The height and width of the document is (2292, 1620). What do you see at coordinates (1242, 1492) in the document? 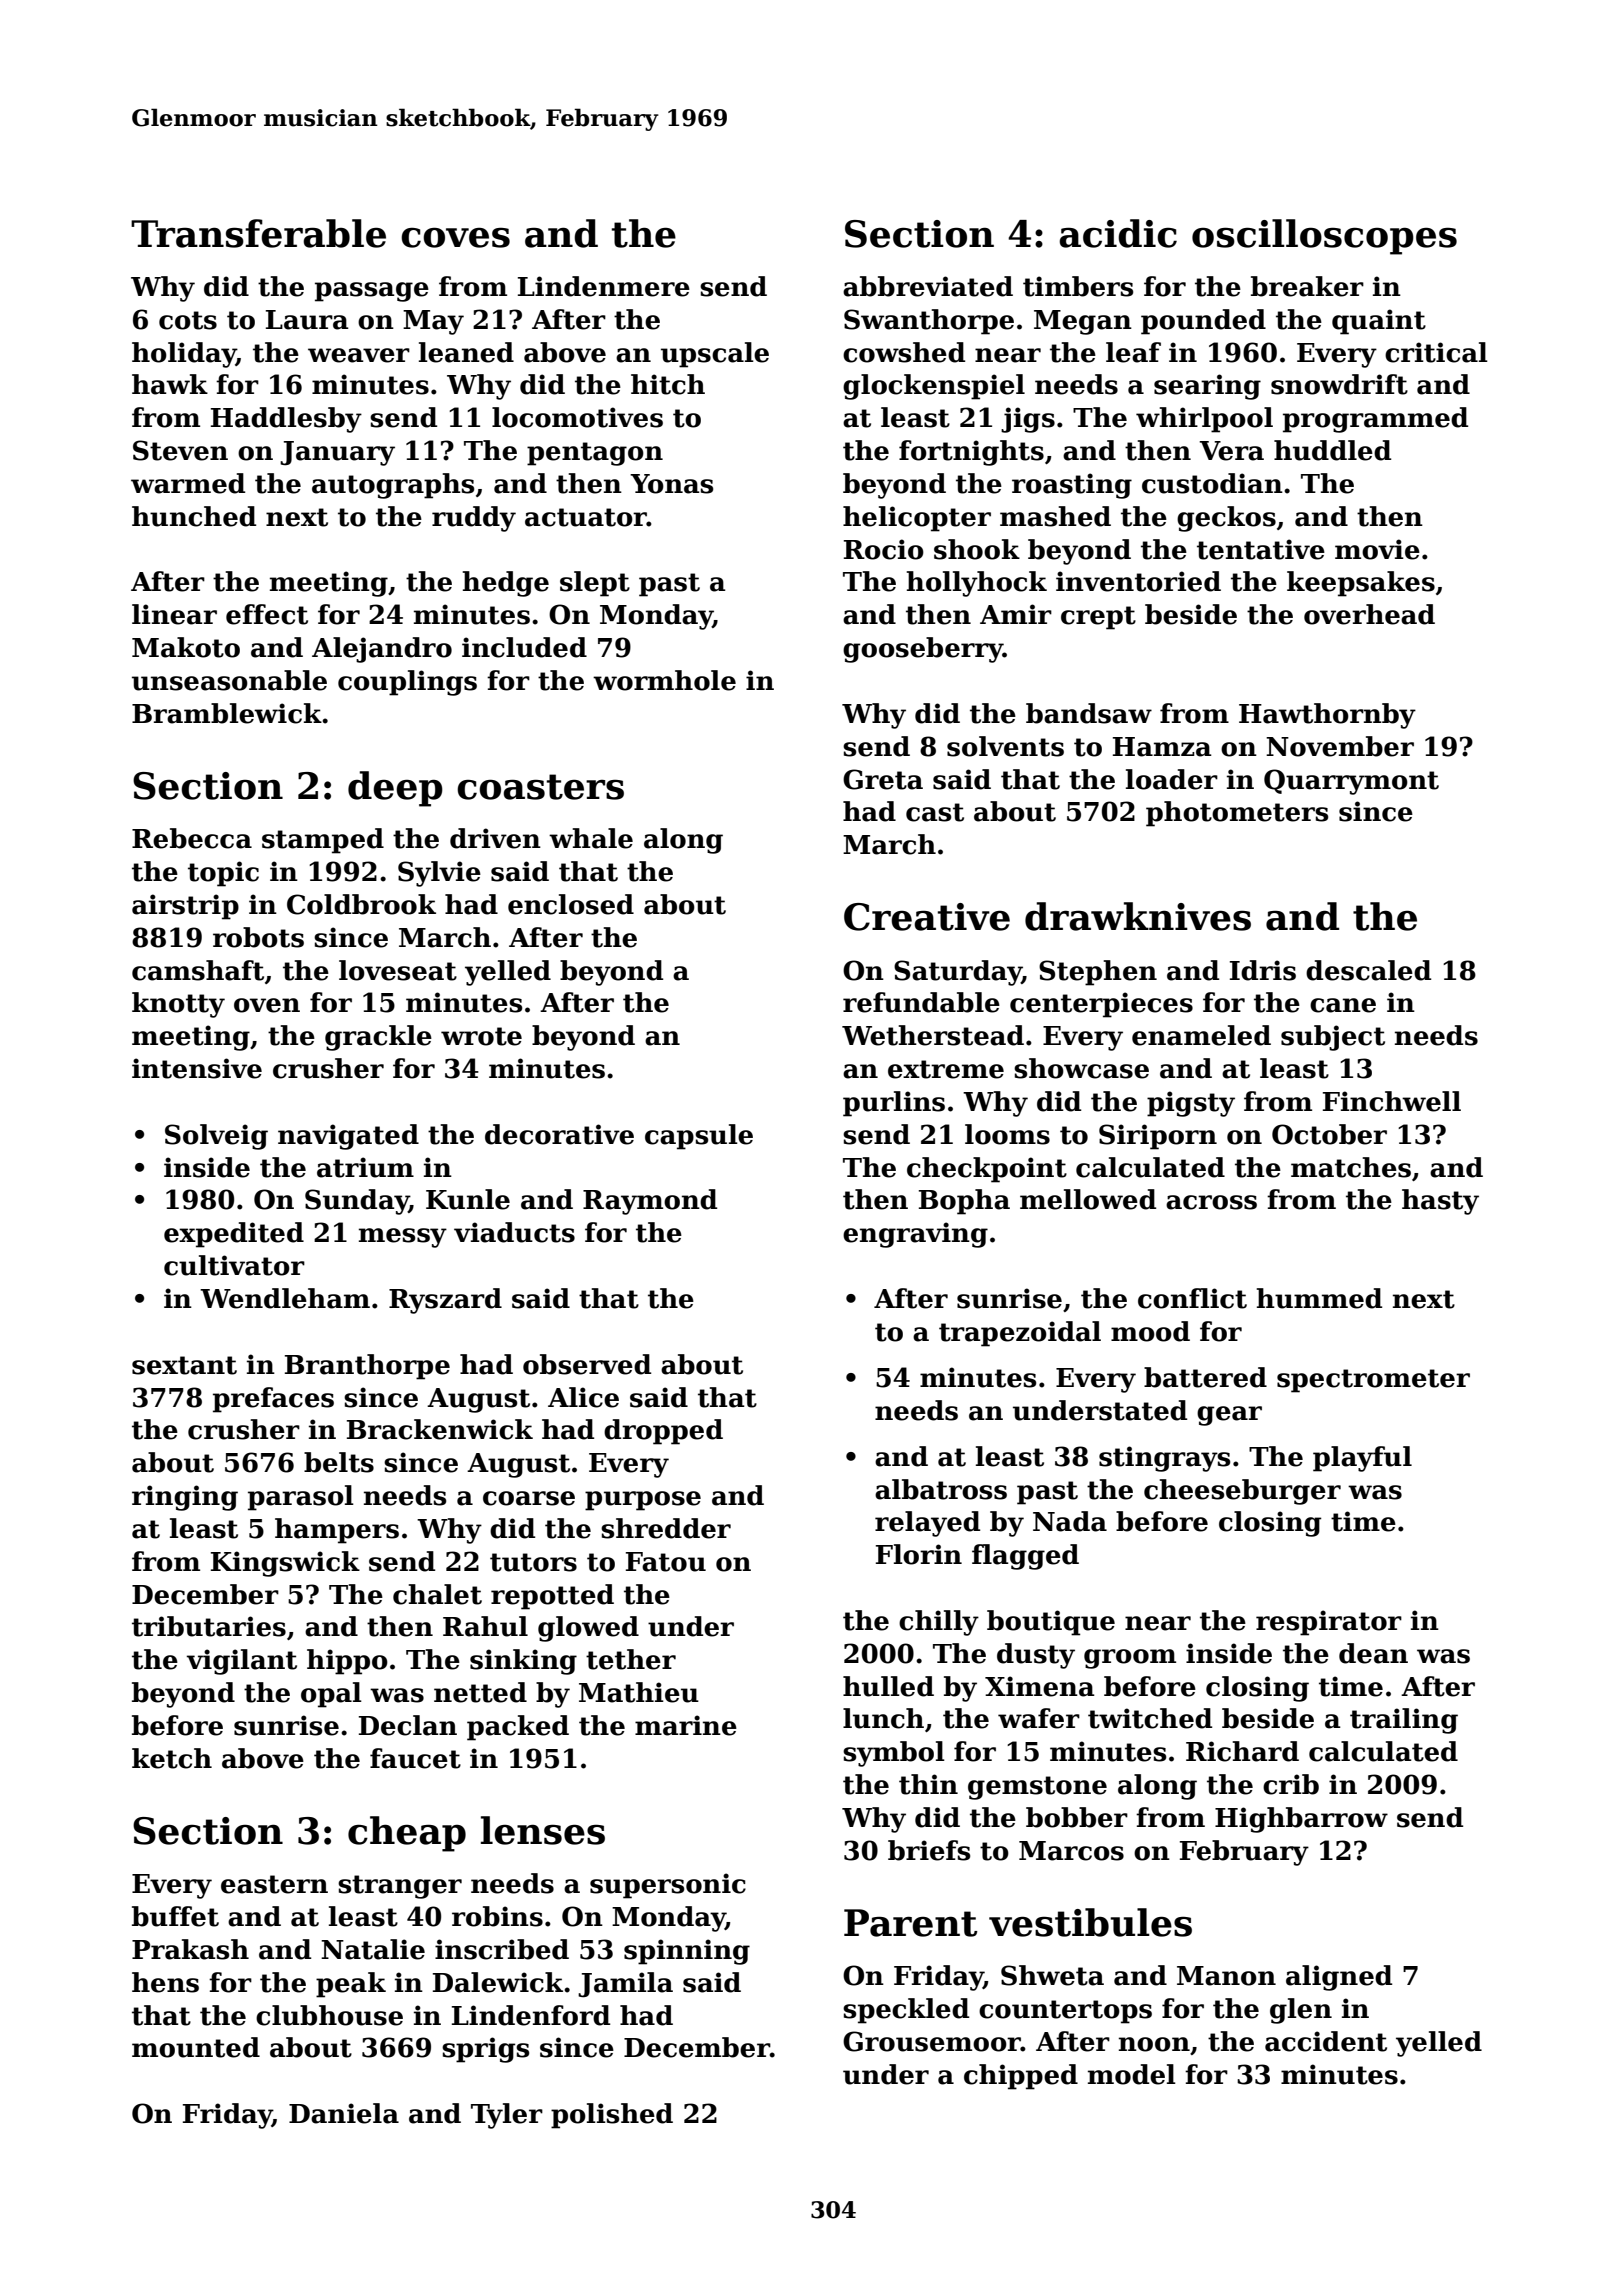
I see `cheeseburger` at bounding box center [1242, 1492].
